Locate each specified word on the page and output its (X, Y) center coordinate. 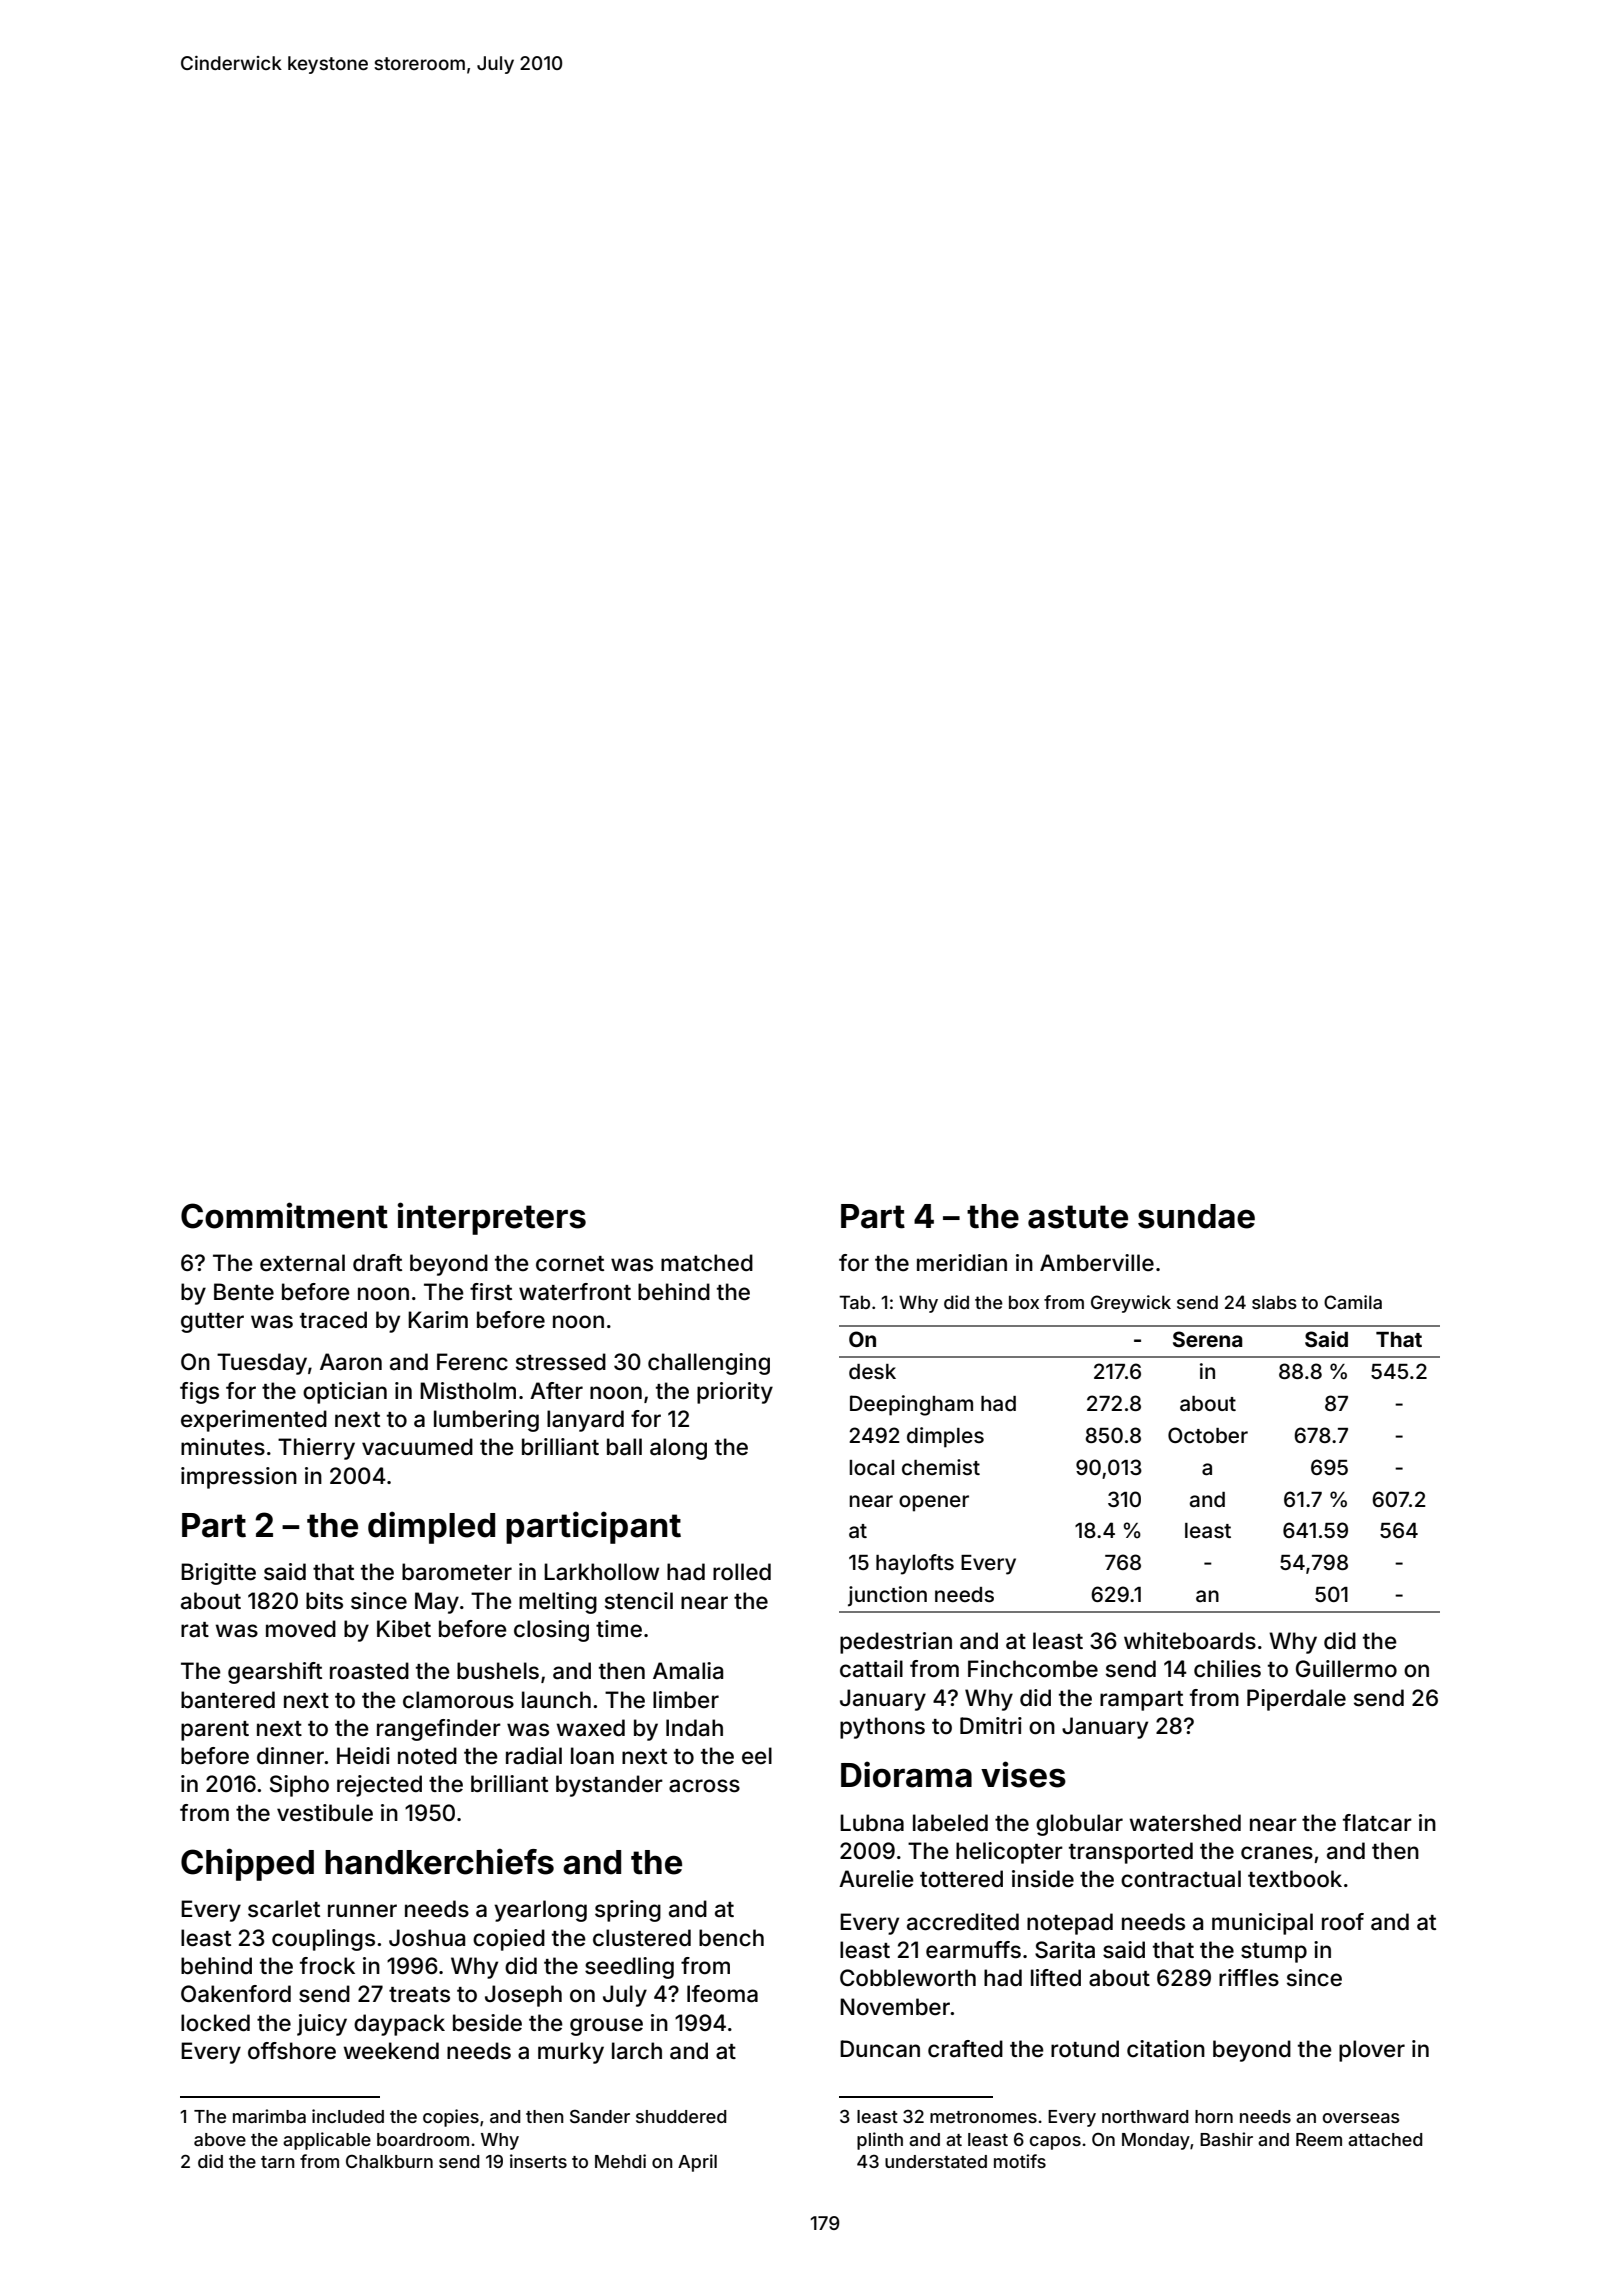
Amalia (688, 1671)
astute (1078, 1217)
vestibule (325, 1813)
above (220, 2139)
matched (707, 1263)
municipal (1262, 1924)
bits (324, 1600)
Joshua (427, 1938)
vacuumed (417, 1447)
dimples (945, 1437)
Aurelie (876, 1879)
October (1208, 1435)
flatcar (1377, 1823)
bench (731, 1938)
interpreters (492, 1218)
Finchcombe (1033, 1669)
